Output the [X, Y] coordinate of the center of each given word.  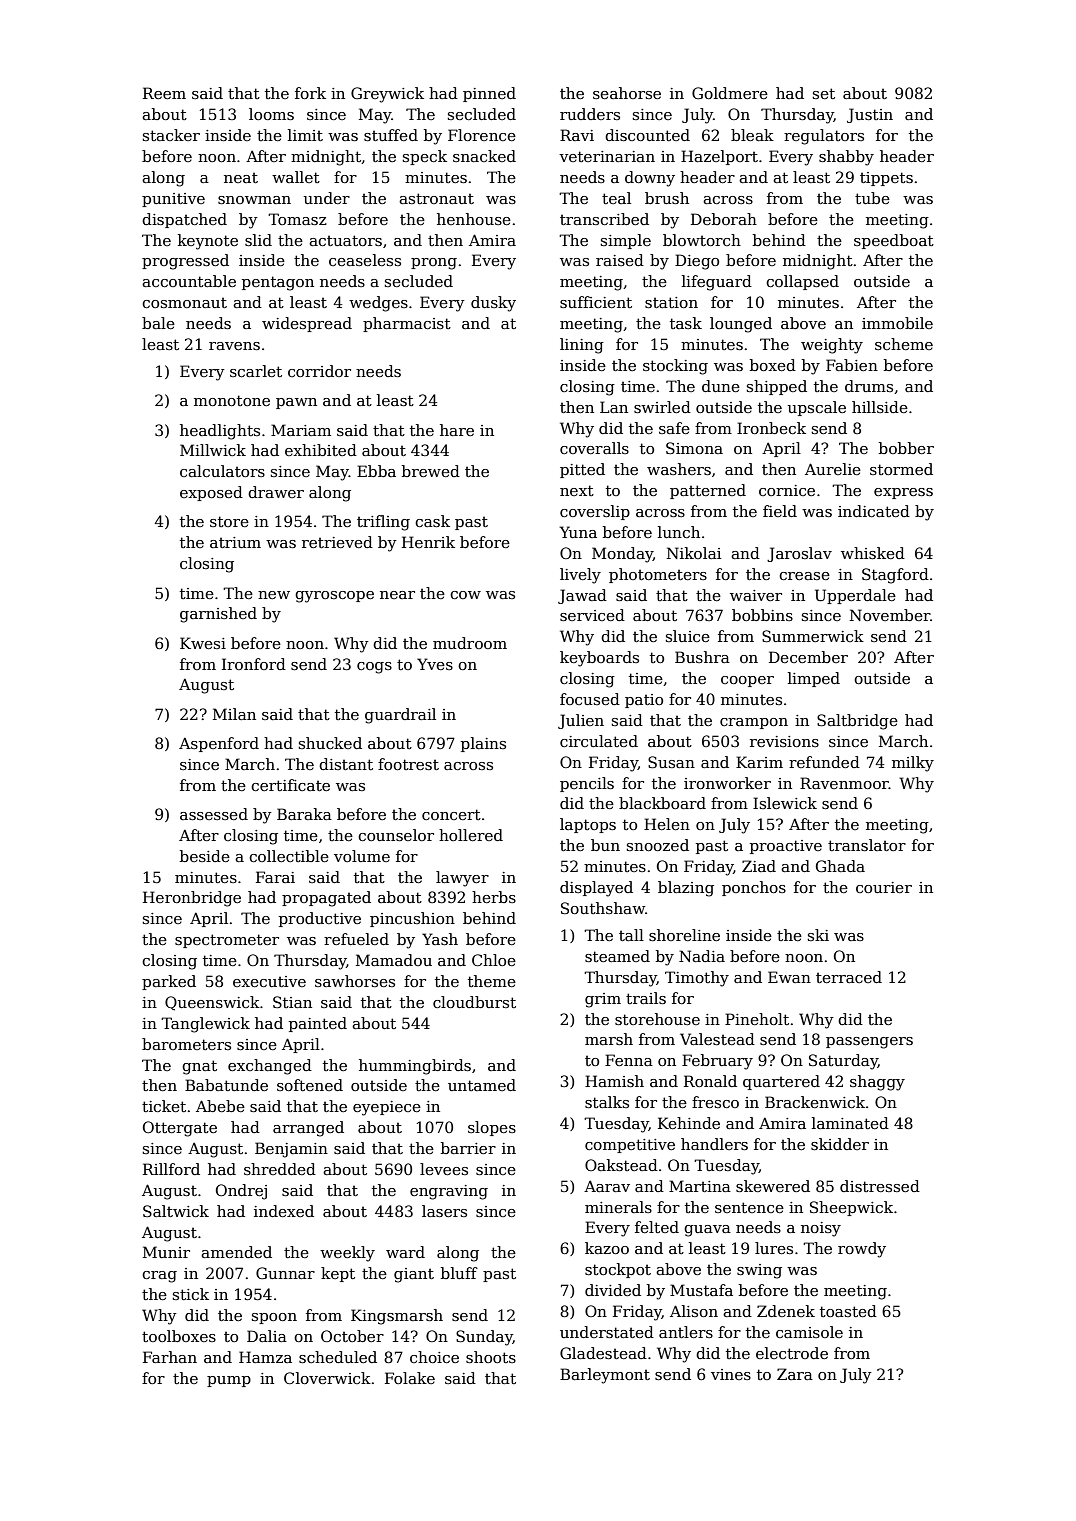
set [824, 93]
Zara [795, 1374]
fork [310, 93]
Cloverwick [327, 1378]
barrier [468, 1148]
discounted [647, 135]
